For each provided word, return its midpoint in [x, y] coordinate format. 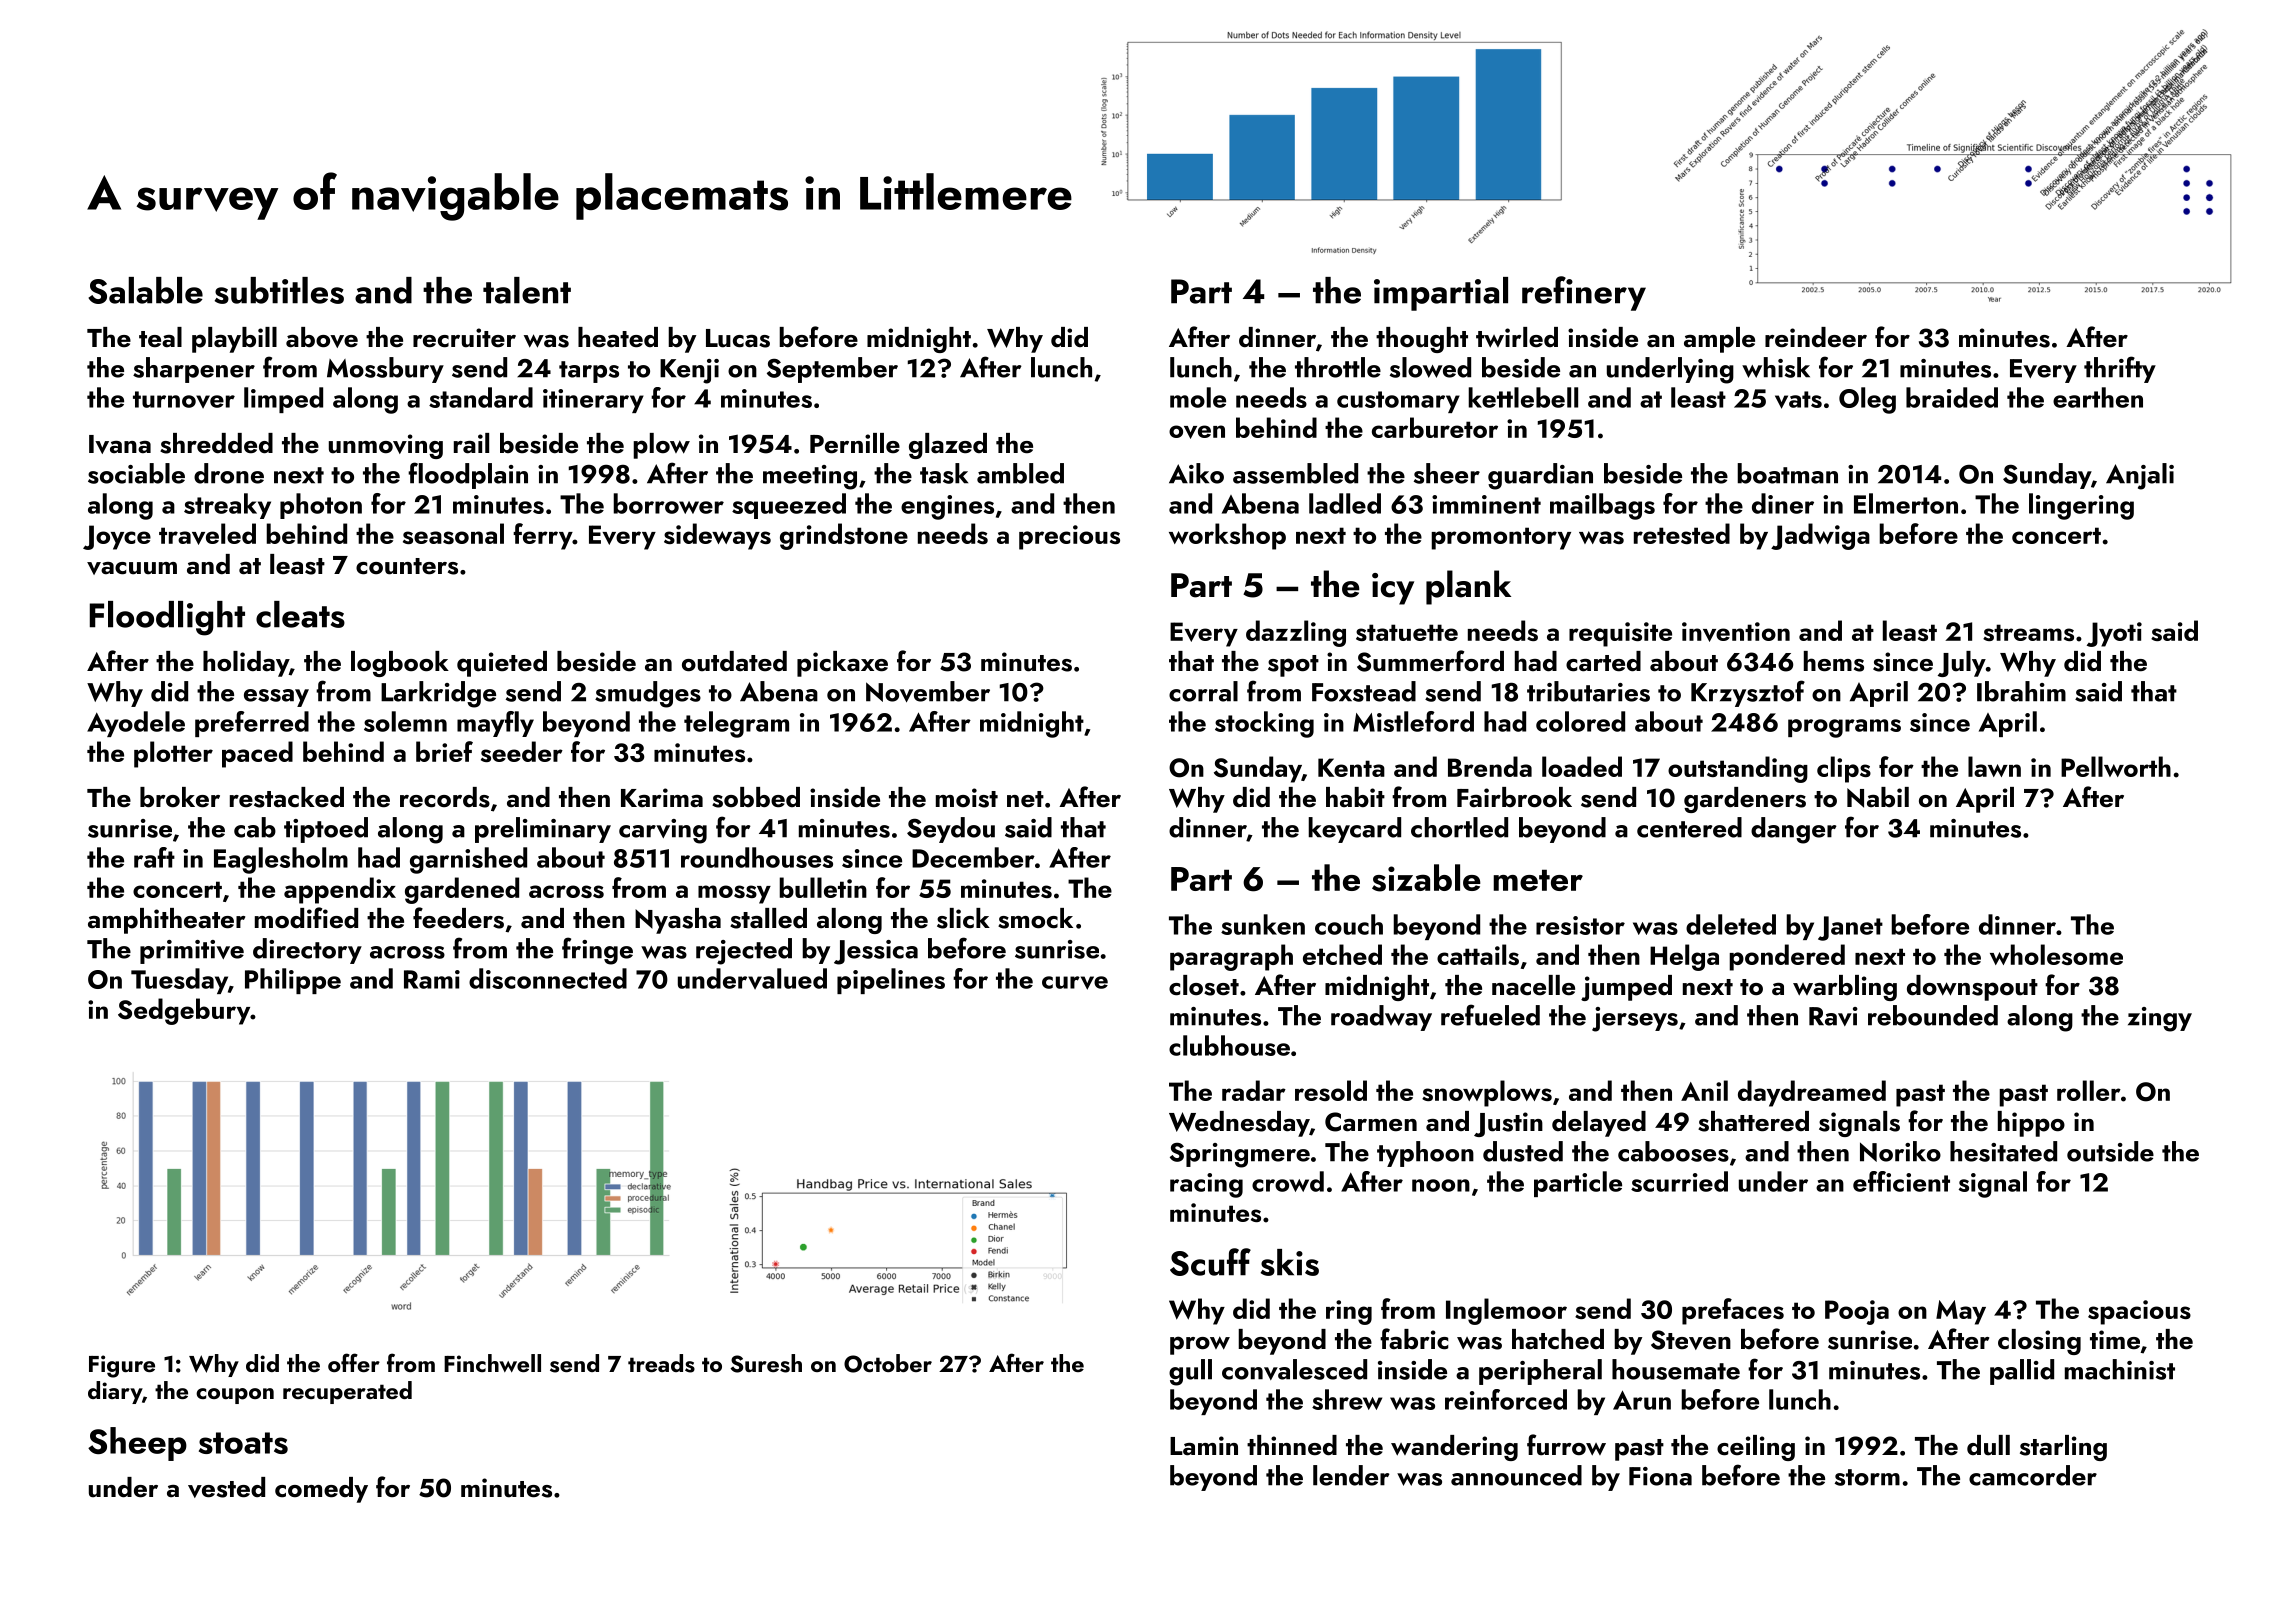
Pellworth [2116, 766]
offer [354, 1362]
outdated [734, 661]
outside [2110, 1151]
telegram [736, 724]
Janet [1850, 928]
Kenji [689, 371]
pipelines [891, 981]
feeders [458, 918]
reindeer [1816, 337]
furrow [1566, 1445]
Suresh [766, 1363]
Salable [145, 290]
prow [1200, 1345]
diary [115, 1392]
